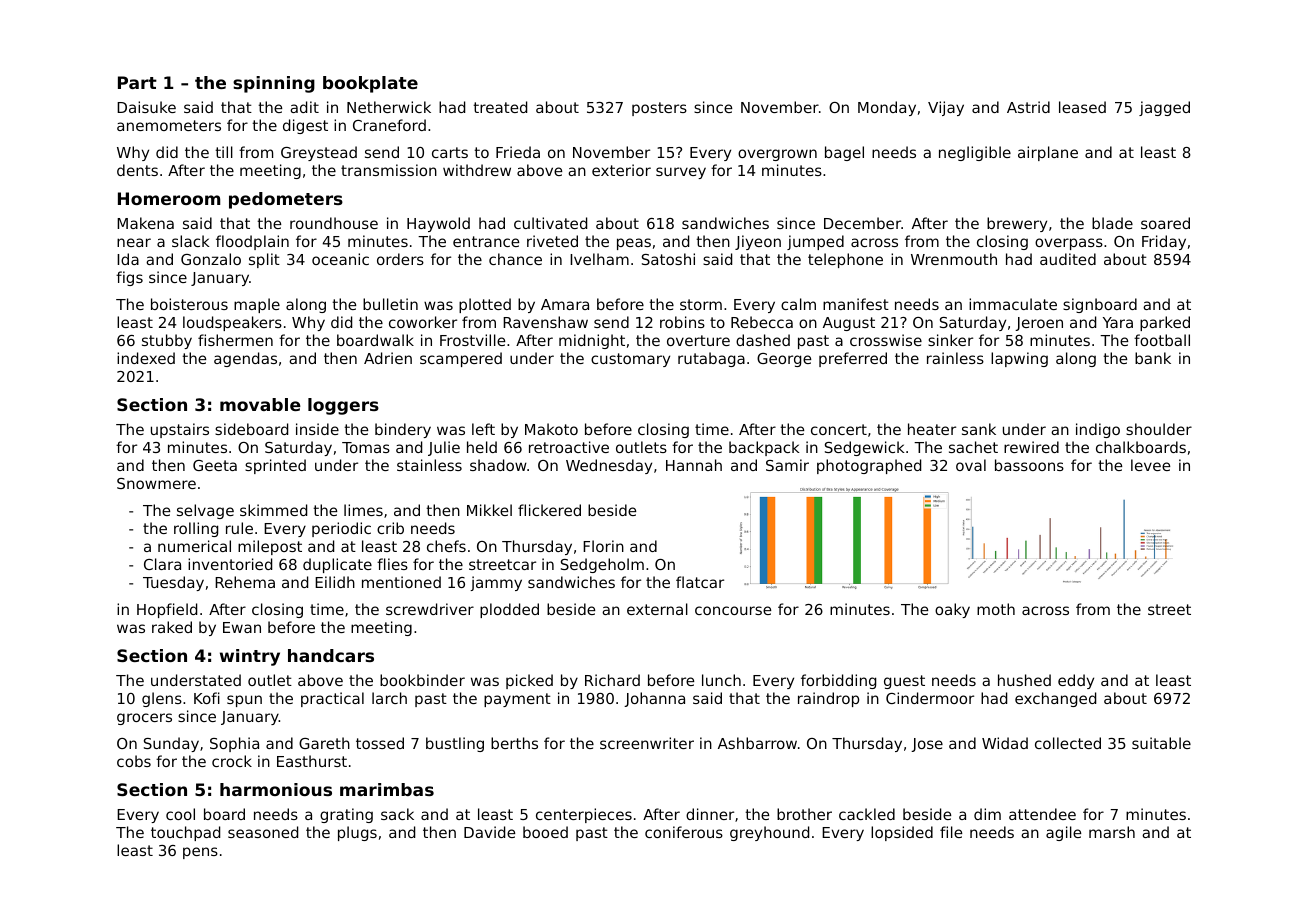 The image size is (1308, 924). What do you see at coordinates (1005, 743) in the page?
I see `Widad` at bounding box center [1005, 743].
